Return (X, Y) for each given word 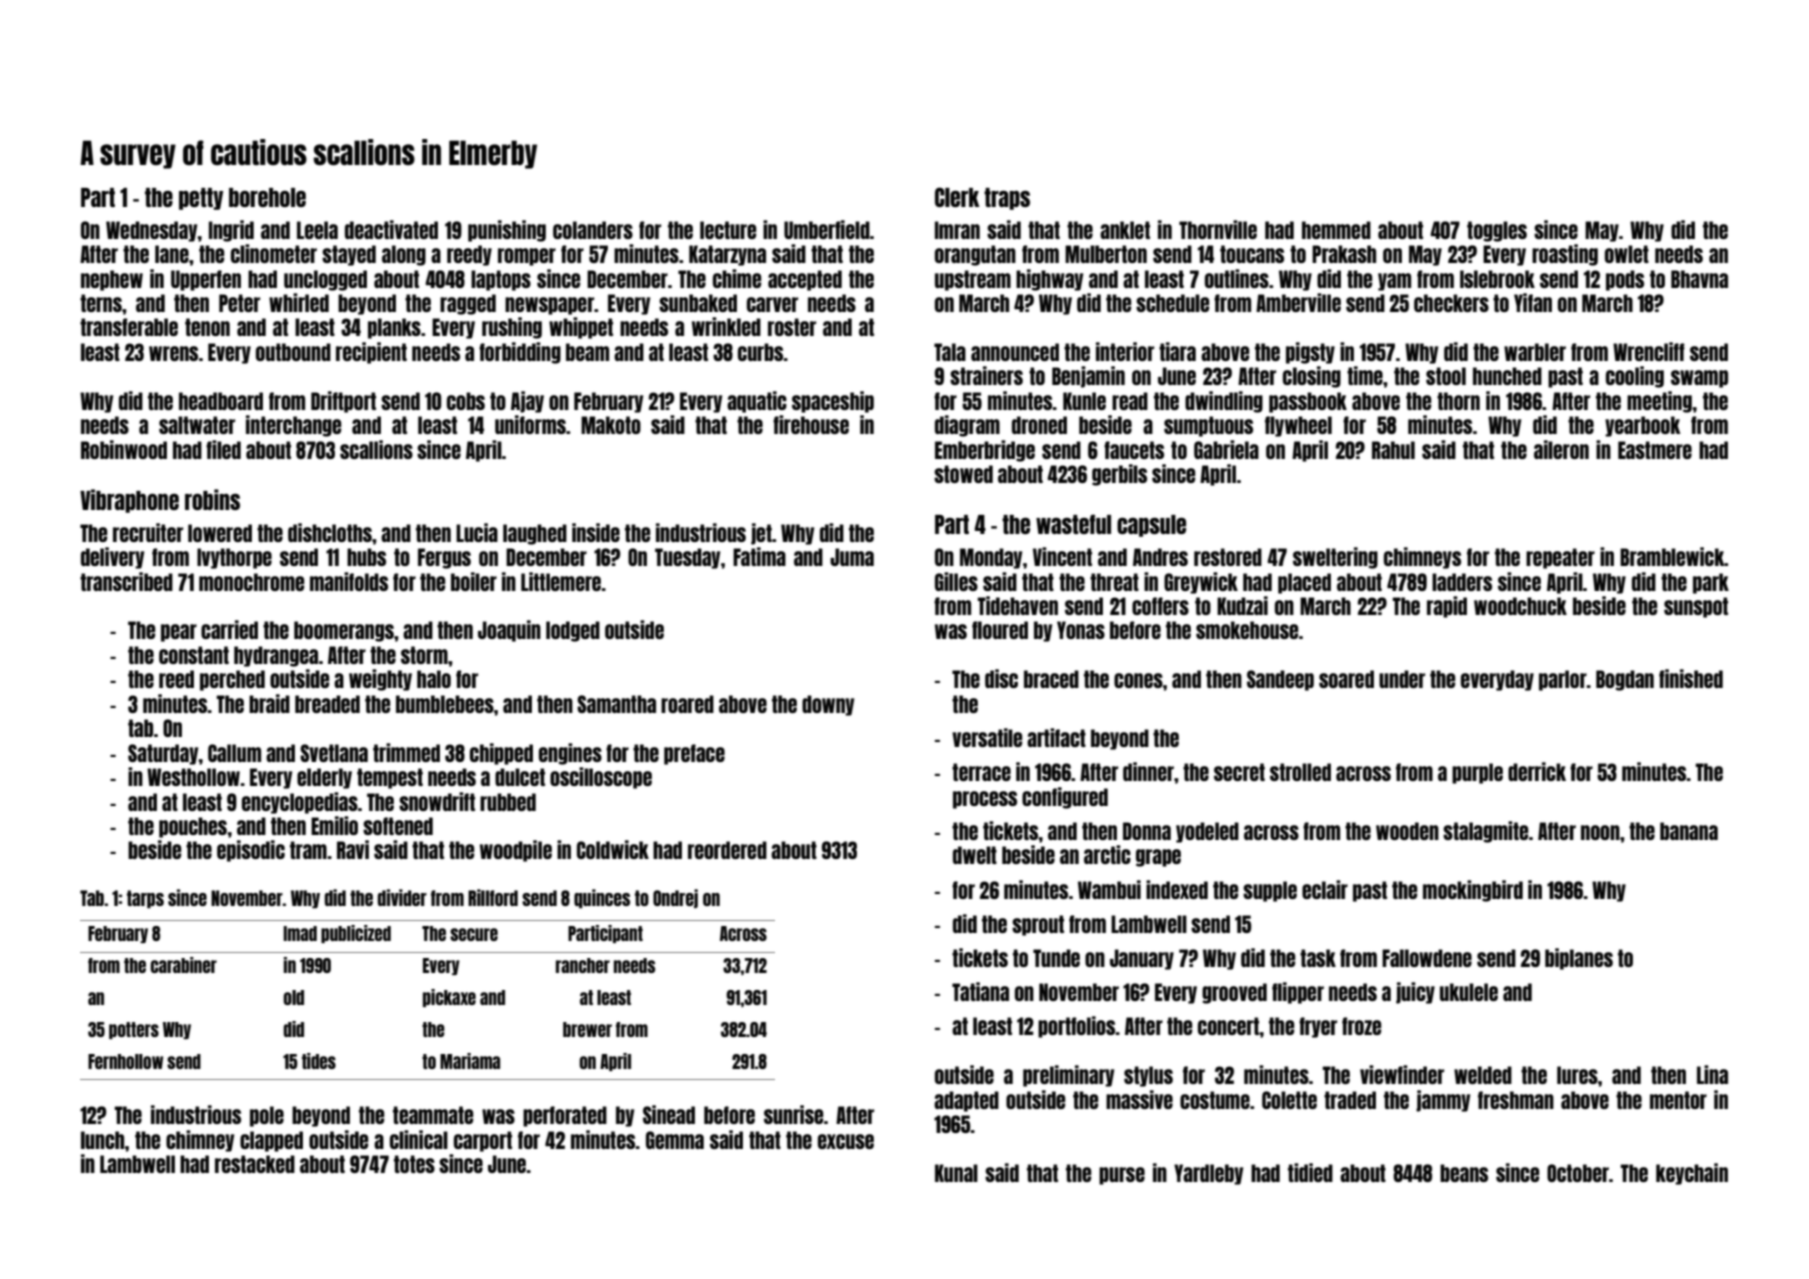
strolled (1300, 772)
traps (1007, 199)
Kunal (956, 1173)
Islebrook (1497, 279)
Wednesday (151, 231)
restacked (255, 1164)
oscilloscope (601, 778)
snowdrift (437, 801)
